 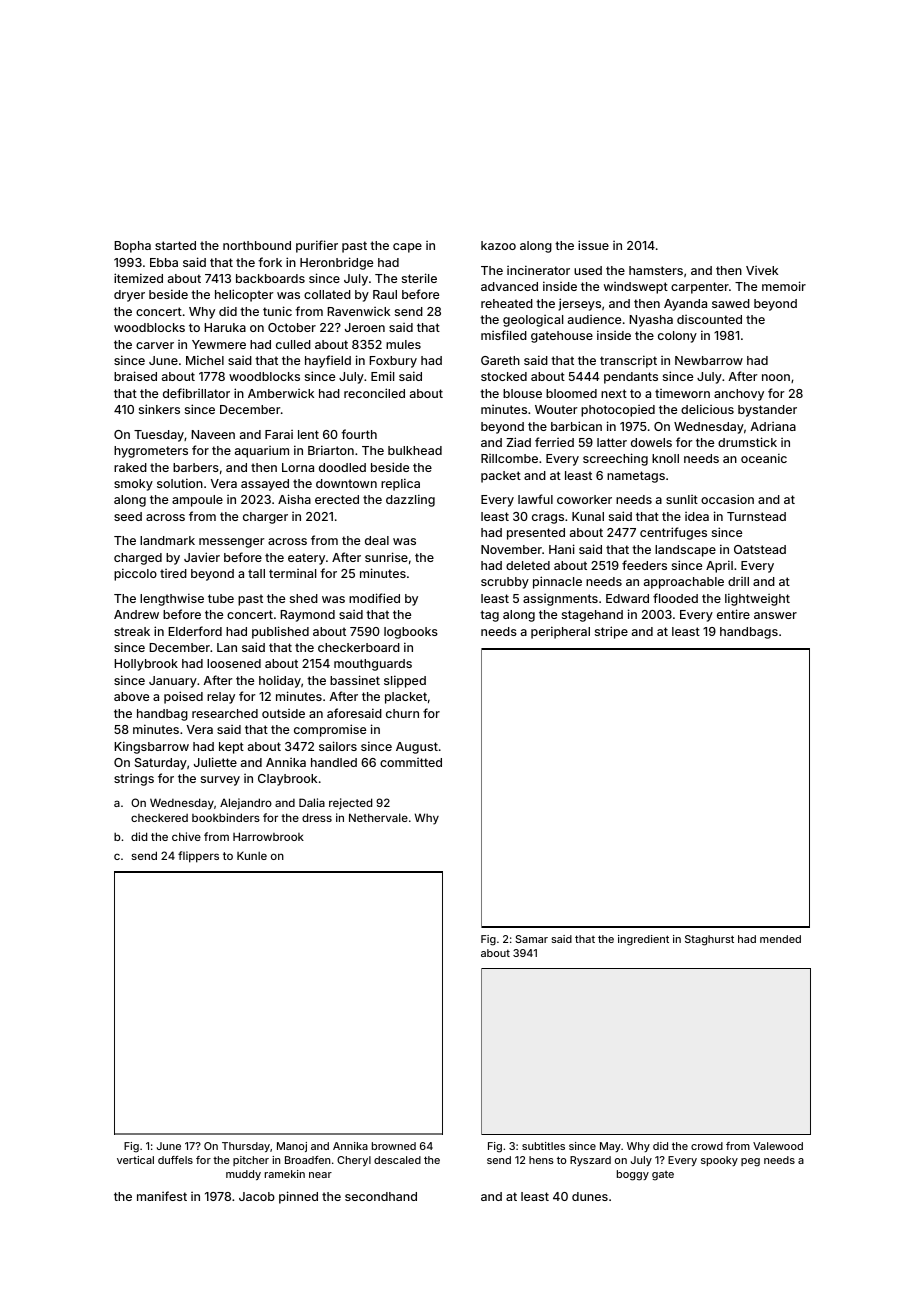 I want to click on issue, so click(x=593, y=245).
